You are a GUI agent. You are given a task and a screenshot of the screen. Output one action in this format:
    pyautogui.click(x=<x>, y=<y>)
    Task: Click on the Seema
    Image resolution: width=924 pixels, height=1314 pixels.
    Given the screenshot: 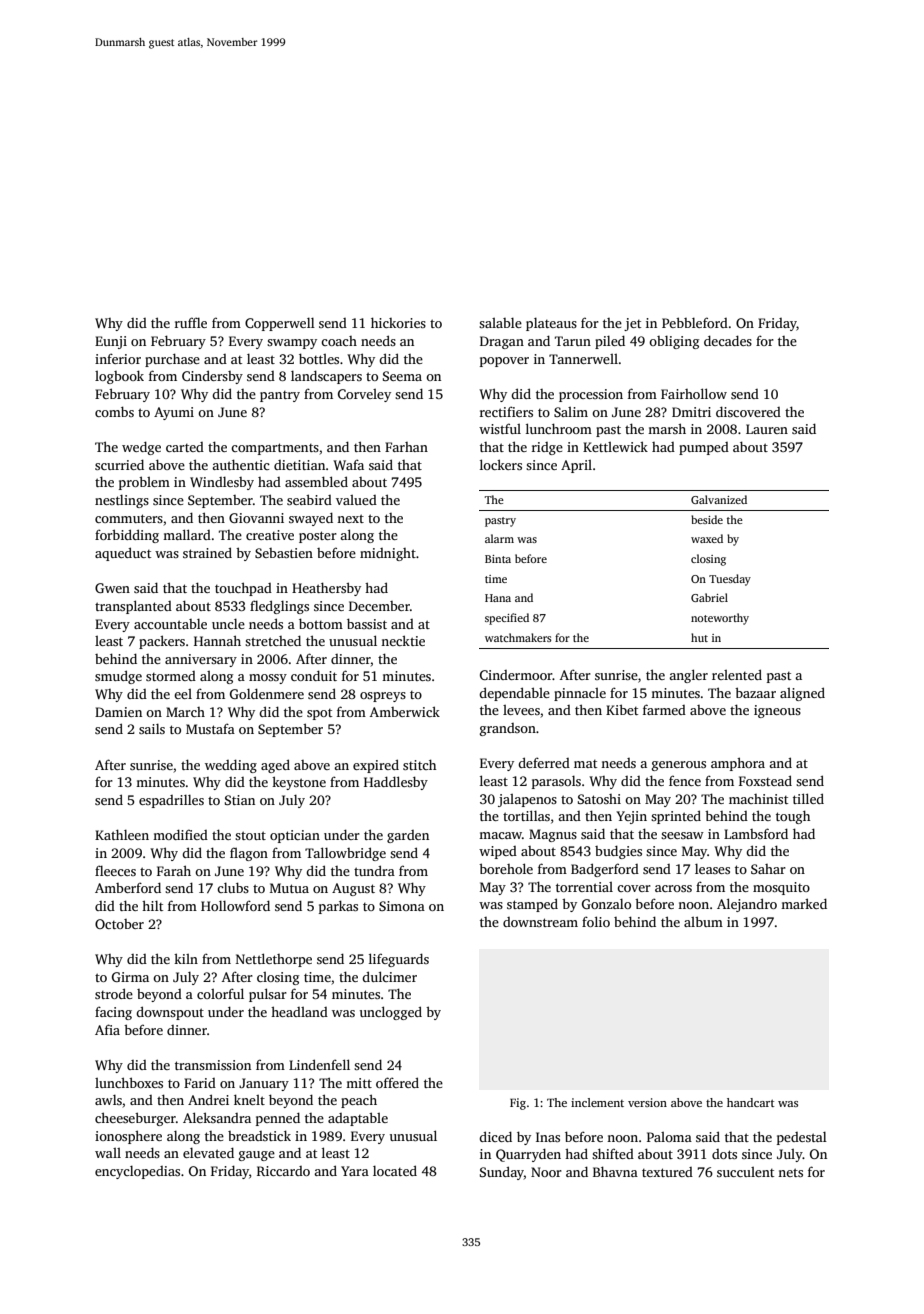 What is the action you would take?
    pyautogui.click(x=402, y=376)
